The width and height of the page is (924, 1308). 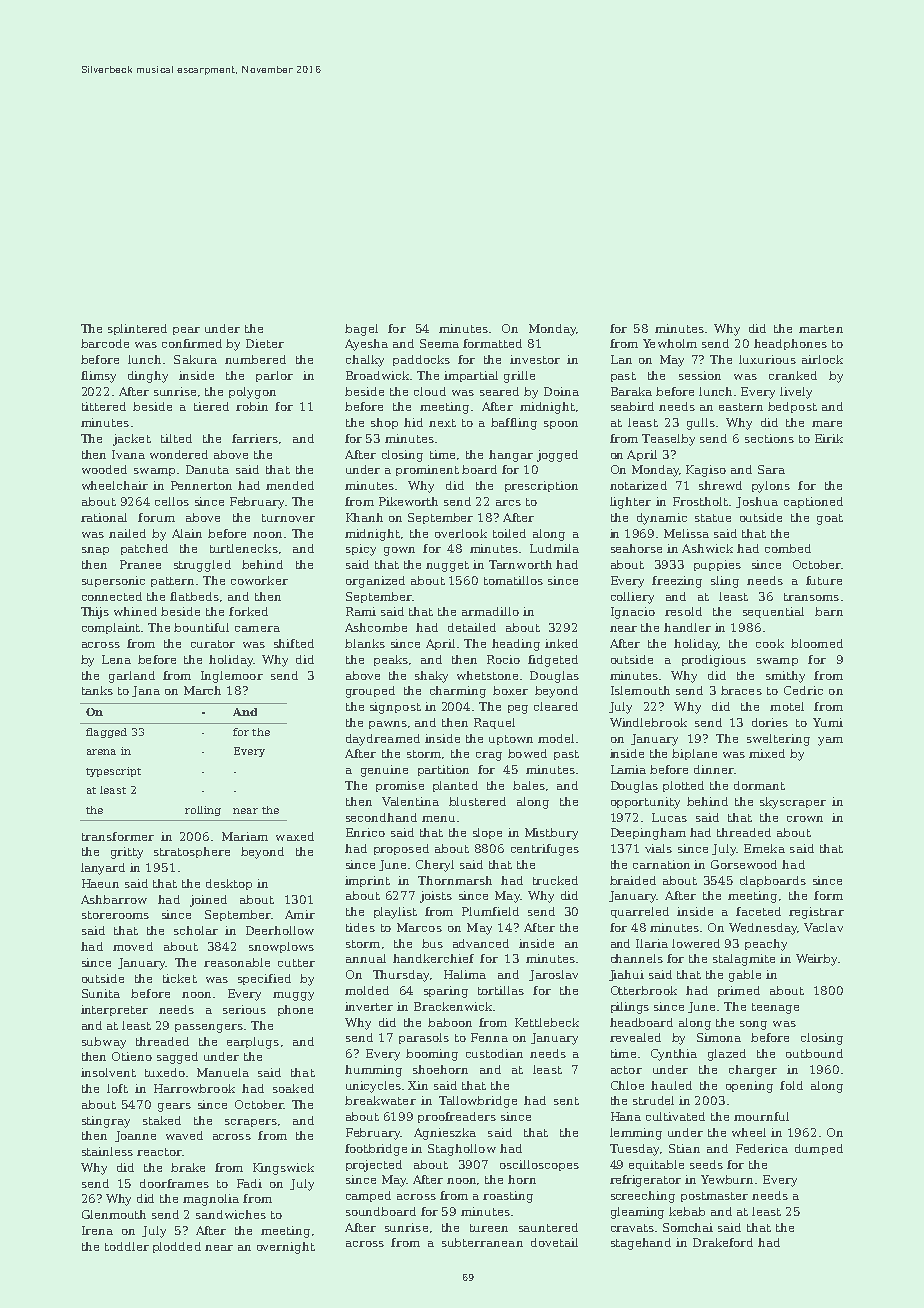 What do you see at coordinates (148, 377) in the page?
I see `dinghy` at bounding box center [148, 377].
